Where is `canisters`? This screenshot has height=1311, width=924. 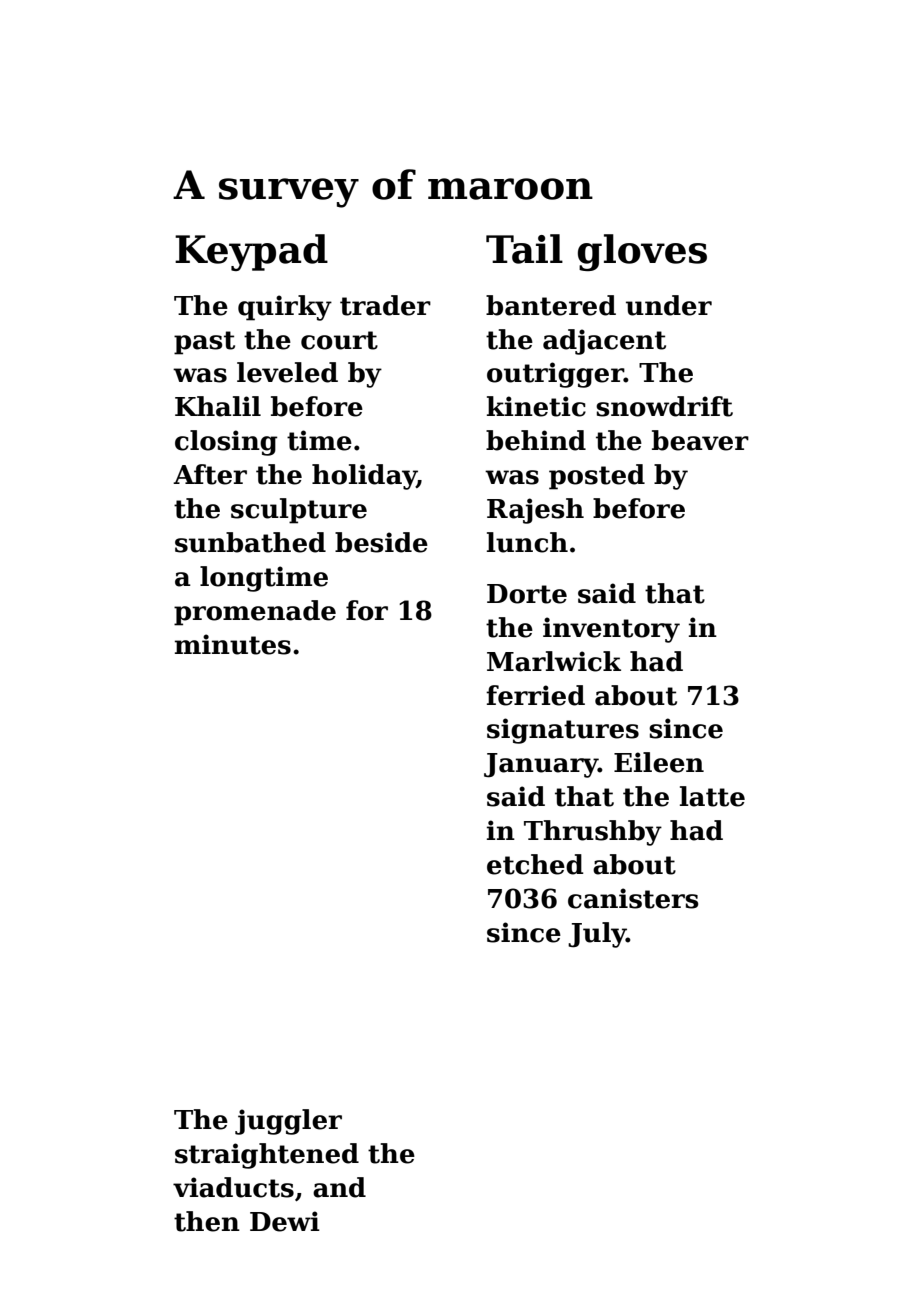 canisters is located at coordinates (633, 898).
